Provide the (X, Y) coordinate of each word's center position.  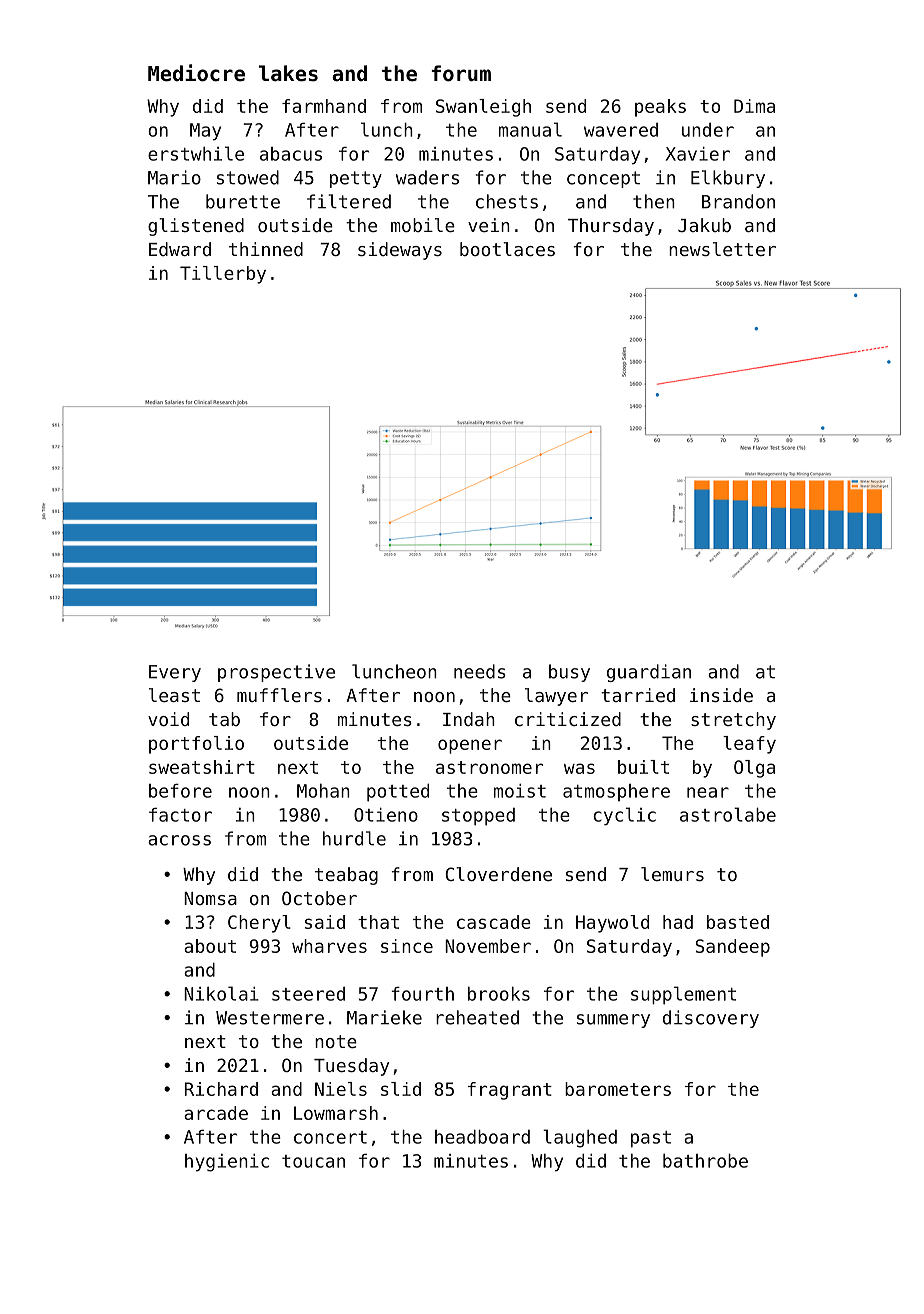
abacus (291, 154)
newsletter (722, 249)
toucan (313, 1161)
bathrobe (705, 1161)
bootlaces (507, 249)
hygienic (227, 1163)
